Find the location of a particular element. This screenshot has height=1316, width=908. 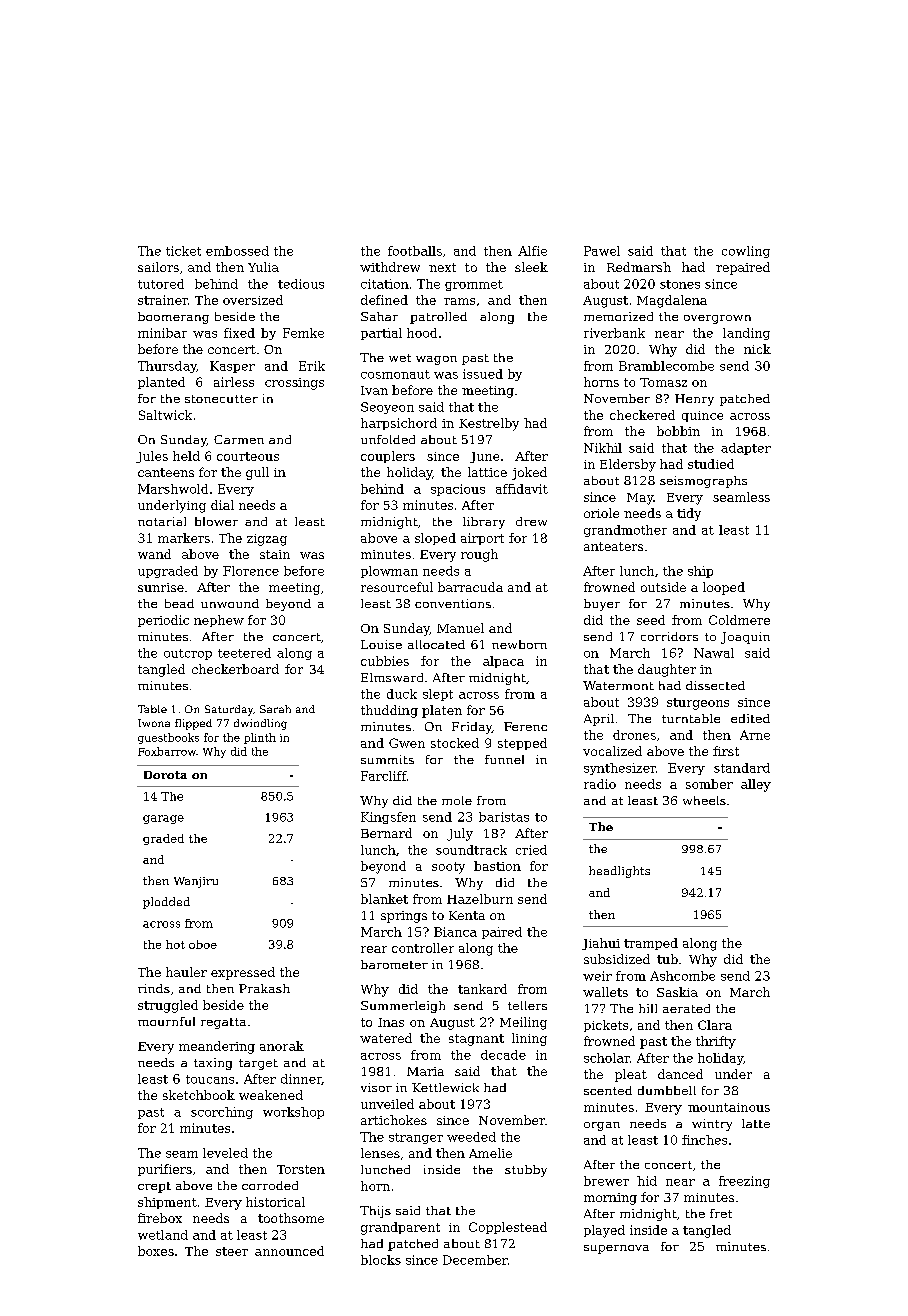

sloped is located at coordinates (435, 539).
